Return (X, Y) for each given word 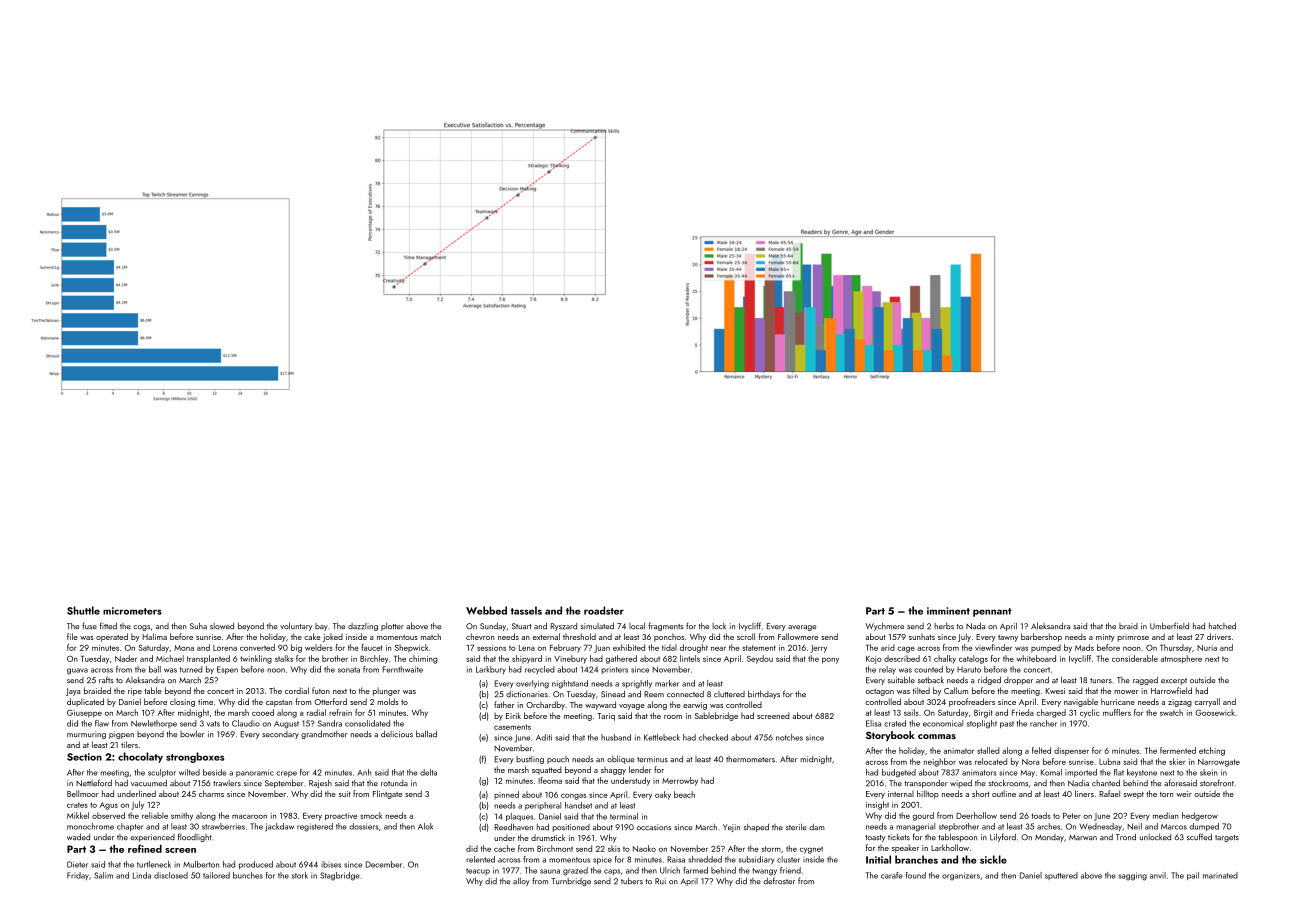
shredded (705, 859)
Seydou (760, 659)
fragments (665, 626)
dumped (1204, 827)
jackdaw (279, 827)
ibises (331, 864)
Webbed (486, 610)
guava (77, 671)
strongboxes (195, 757)
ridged (989, 680)
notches (789, 737)
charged (1051, 713)
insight (877, 805)
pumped (1046, 648)
